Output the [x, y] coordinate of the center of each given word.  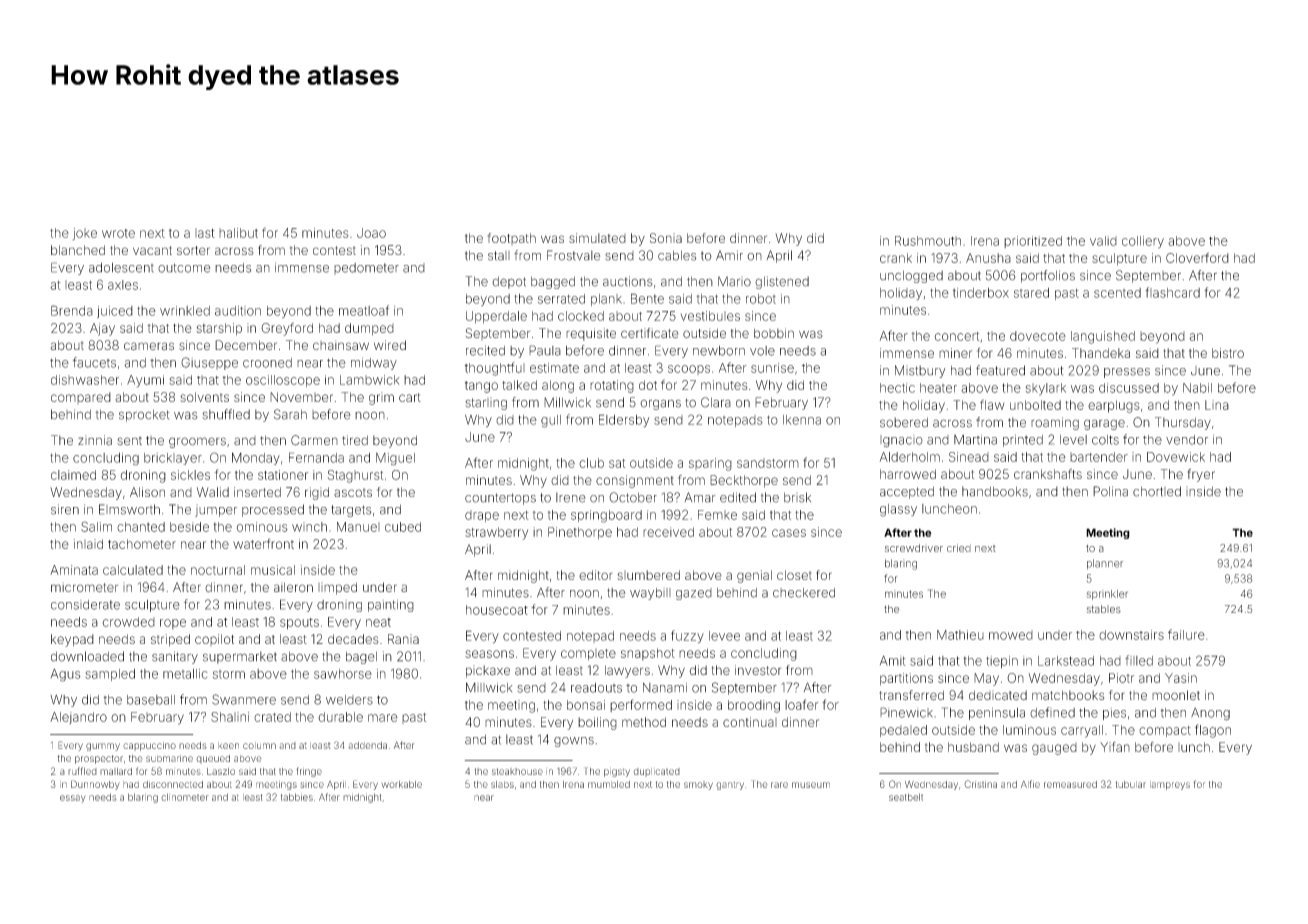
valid [1103, 241]
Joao [371, 233]
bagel [361, 657]
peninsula [997, 714]
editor [595, 575]
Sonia [666, 238]
